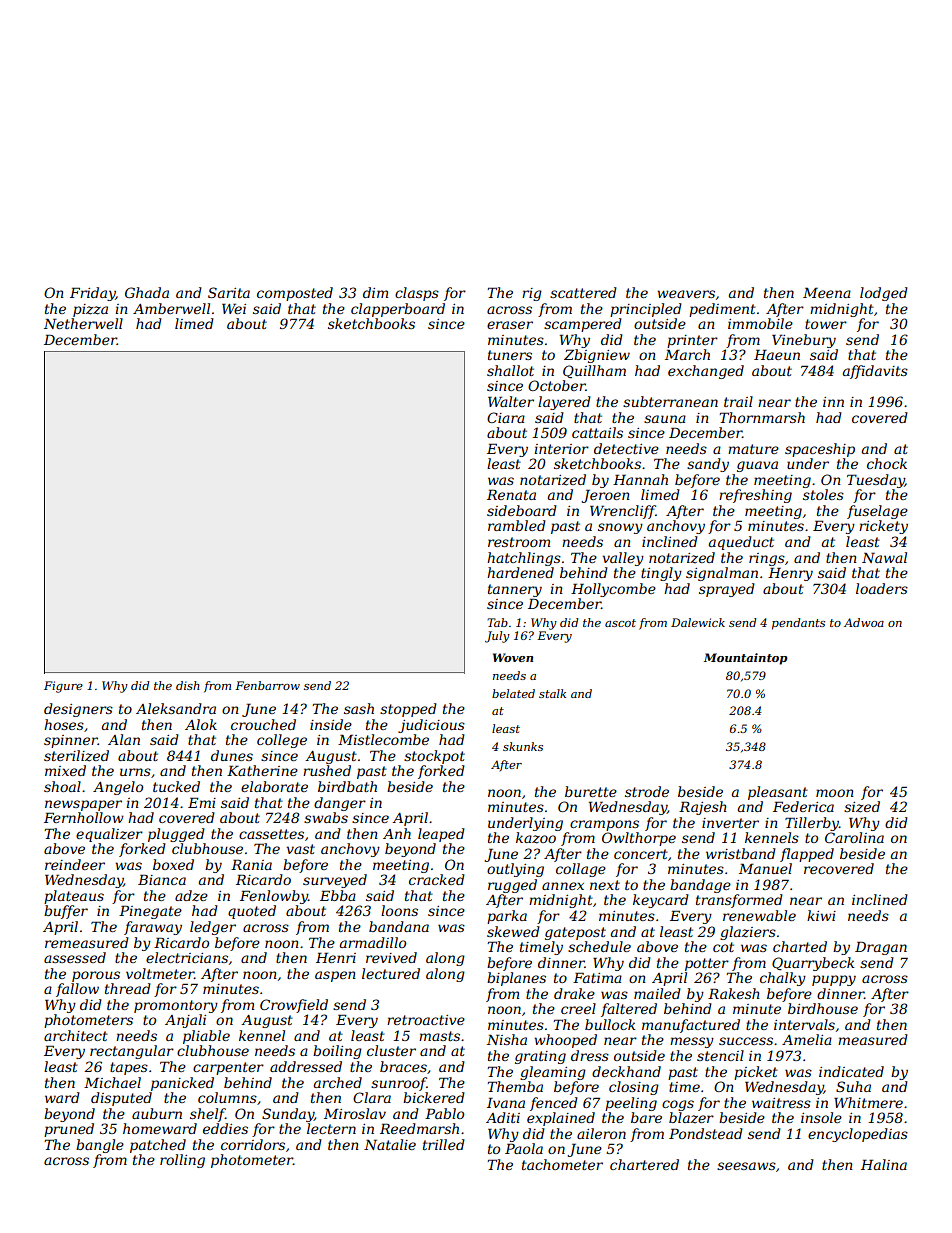  Describe the element at coordinates (851, 1071) in the document. I see `indicated` at that location.
